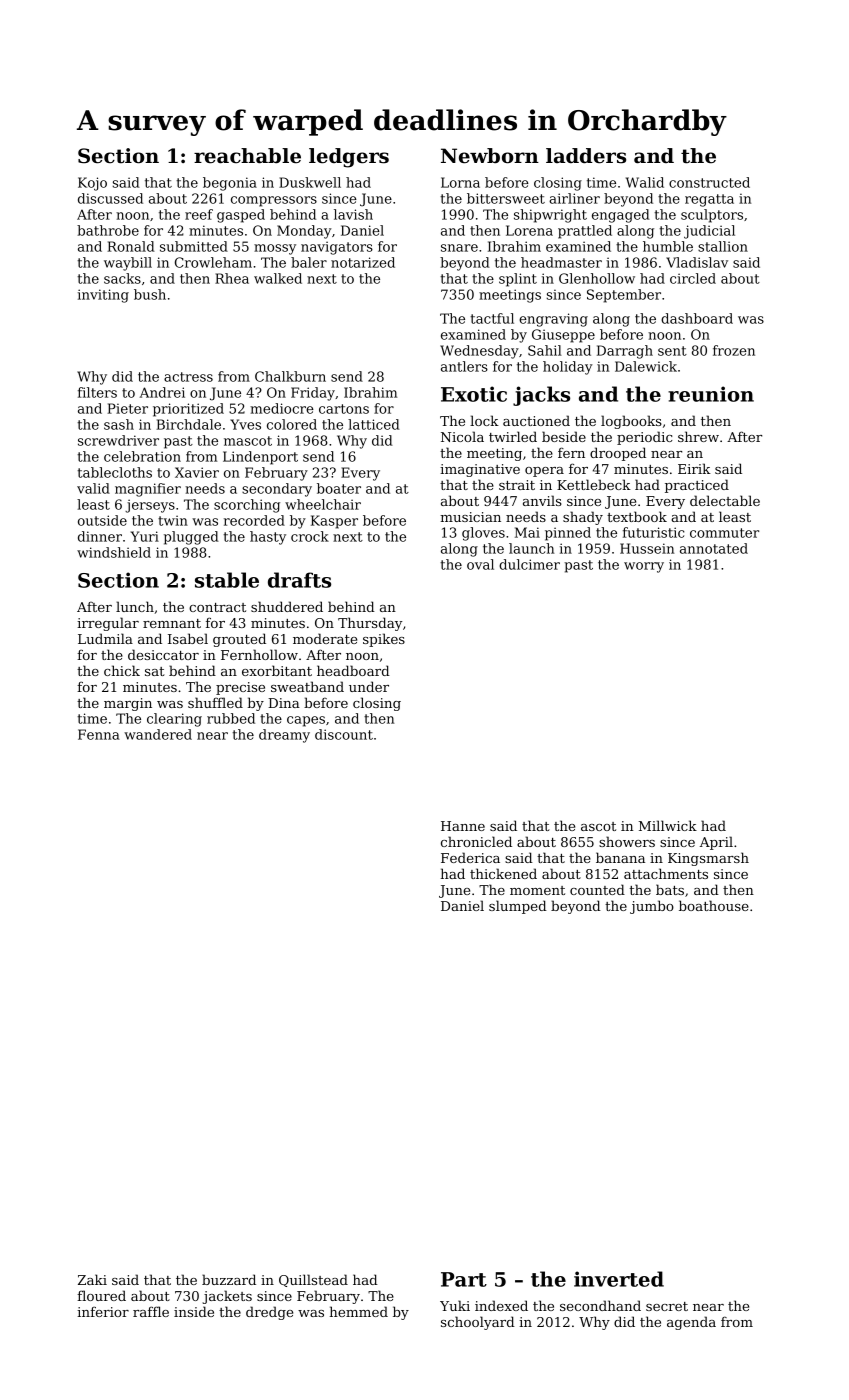  I want to click on boater, so click(339, 488).
